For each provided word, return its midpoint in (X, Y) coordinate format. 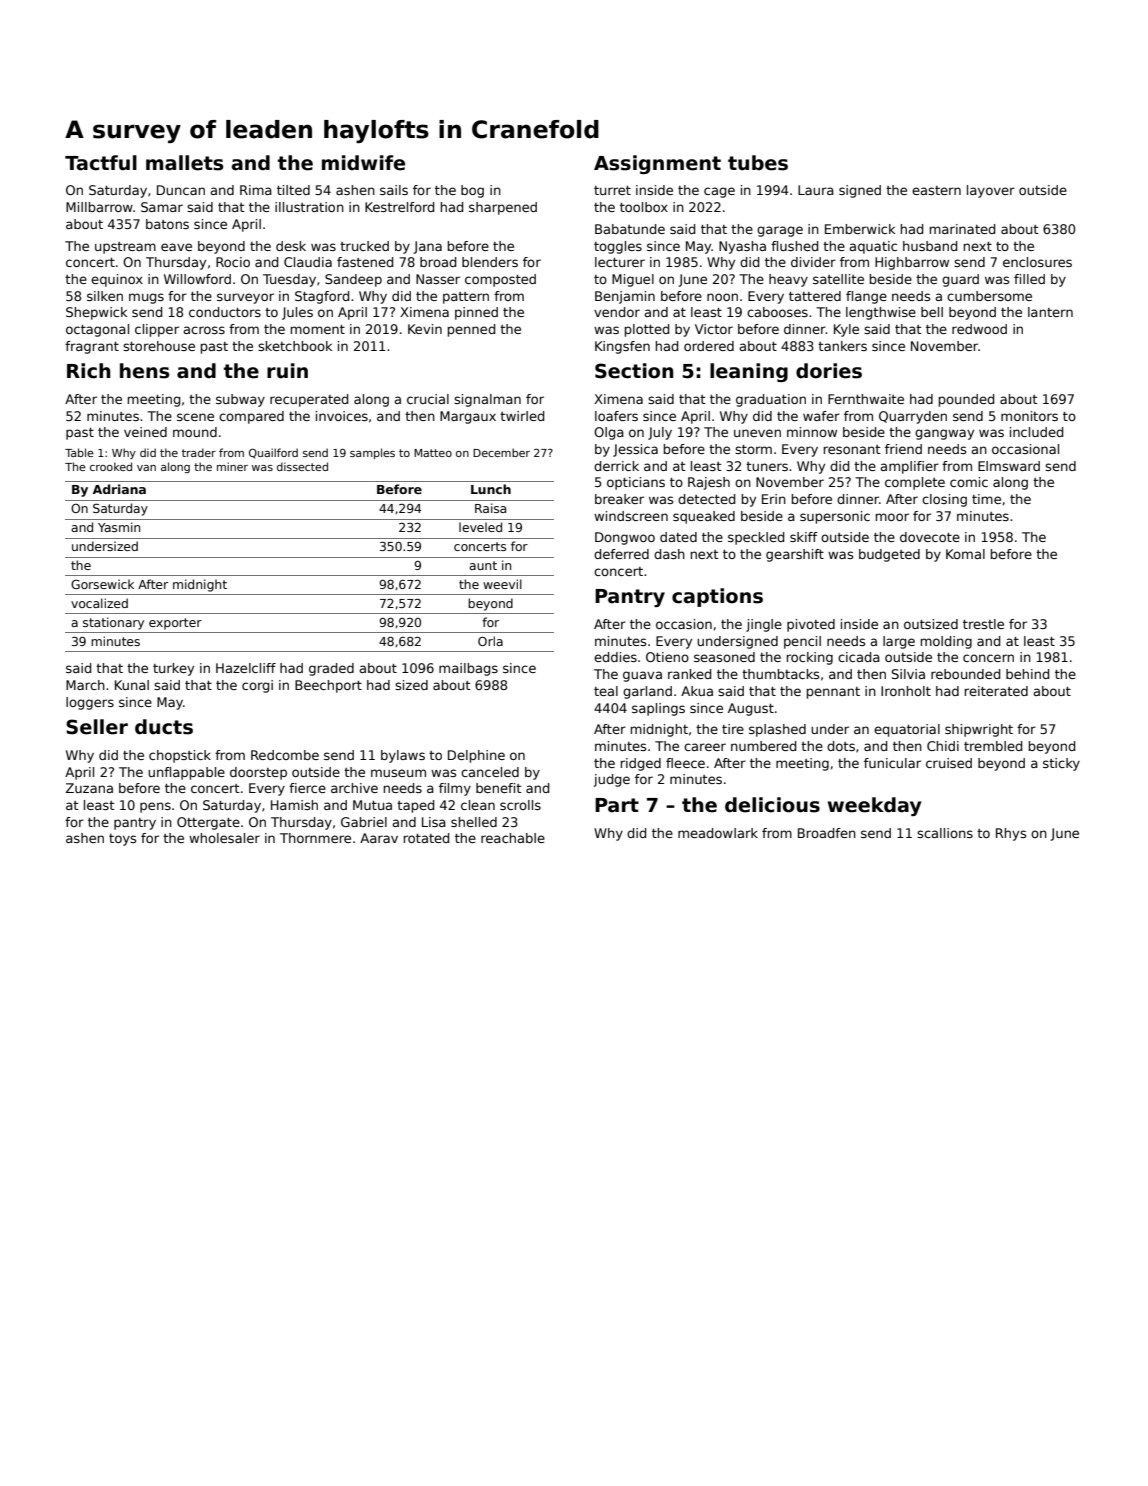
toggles (618, 247)
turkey (173, 669)
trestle (983, 624)
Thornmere (315, 838)
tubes (758, 163)
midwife (363, 163)
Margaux (468, 417)
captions (717, 597)
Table (79, 452)
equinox (117, 280)
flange (866, 297)
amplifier (909, 467)
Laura (816, 190)
